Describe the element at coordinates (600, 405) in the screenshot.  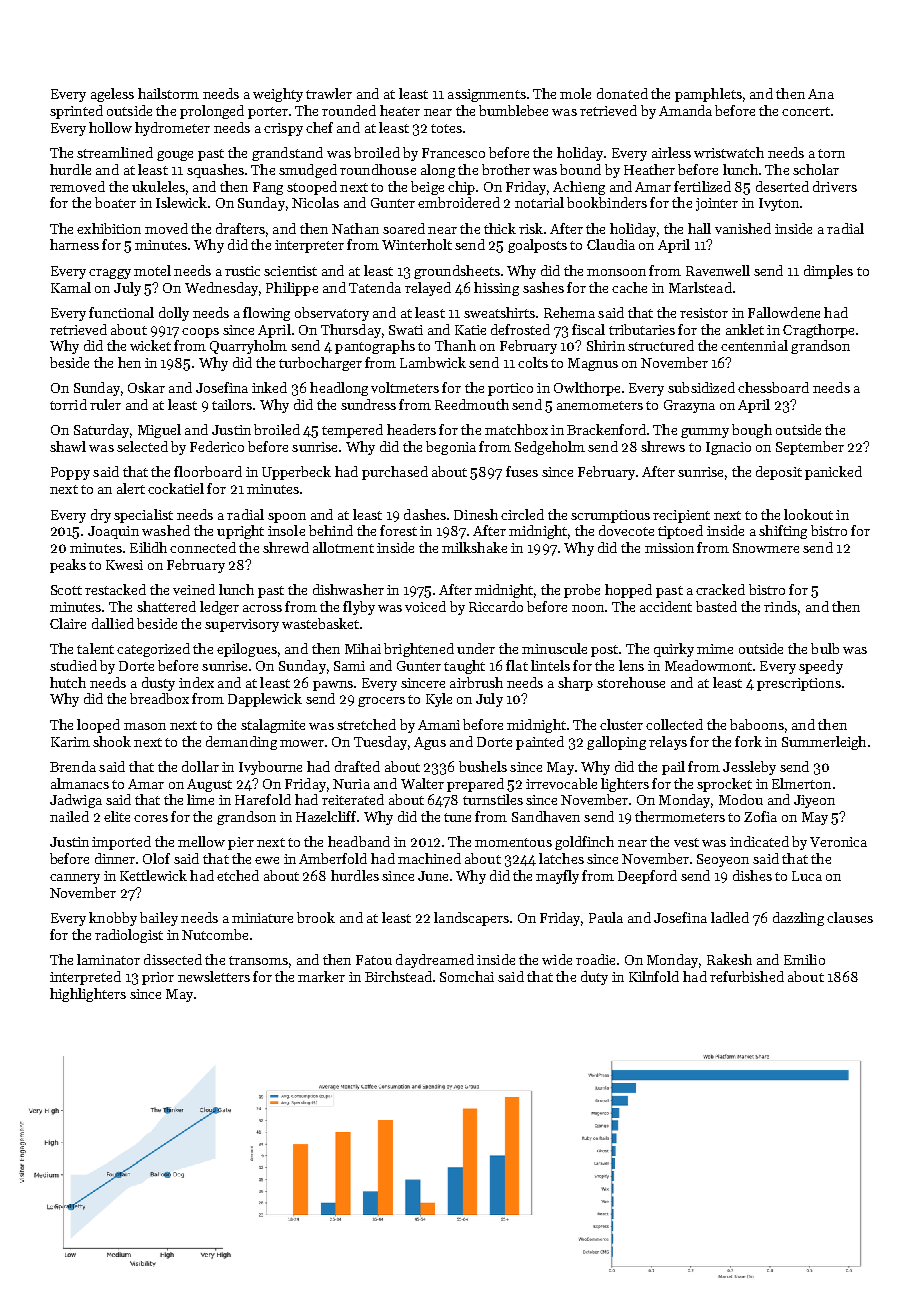
I see `anemometers` at that location.
